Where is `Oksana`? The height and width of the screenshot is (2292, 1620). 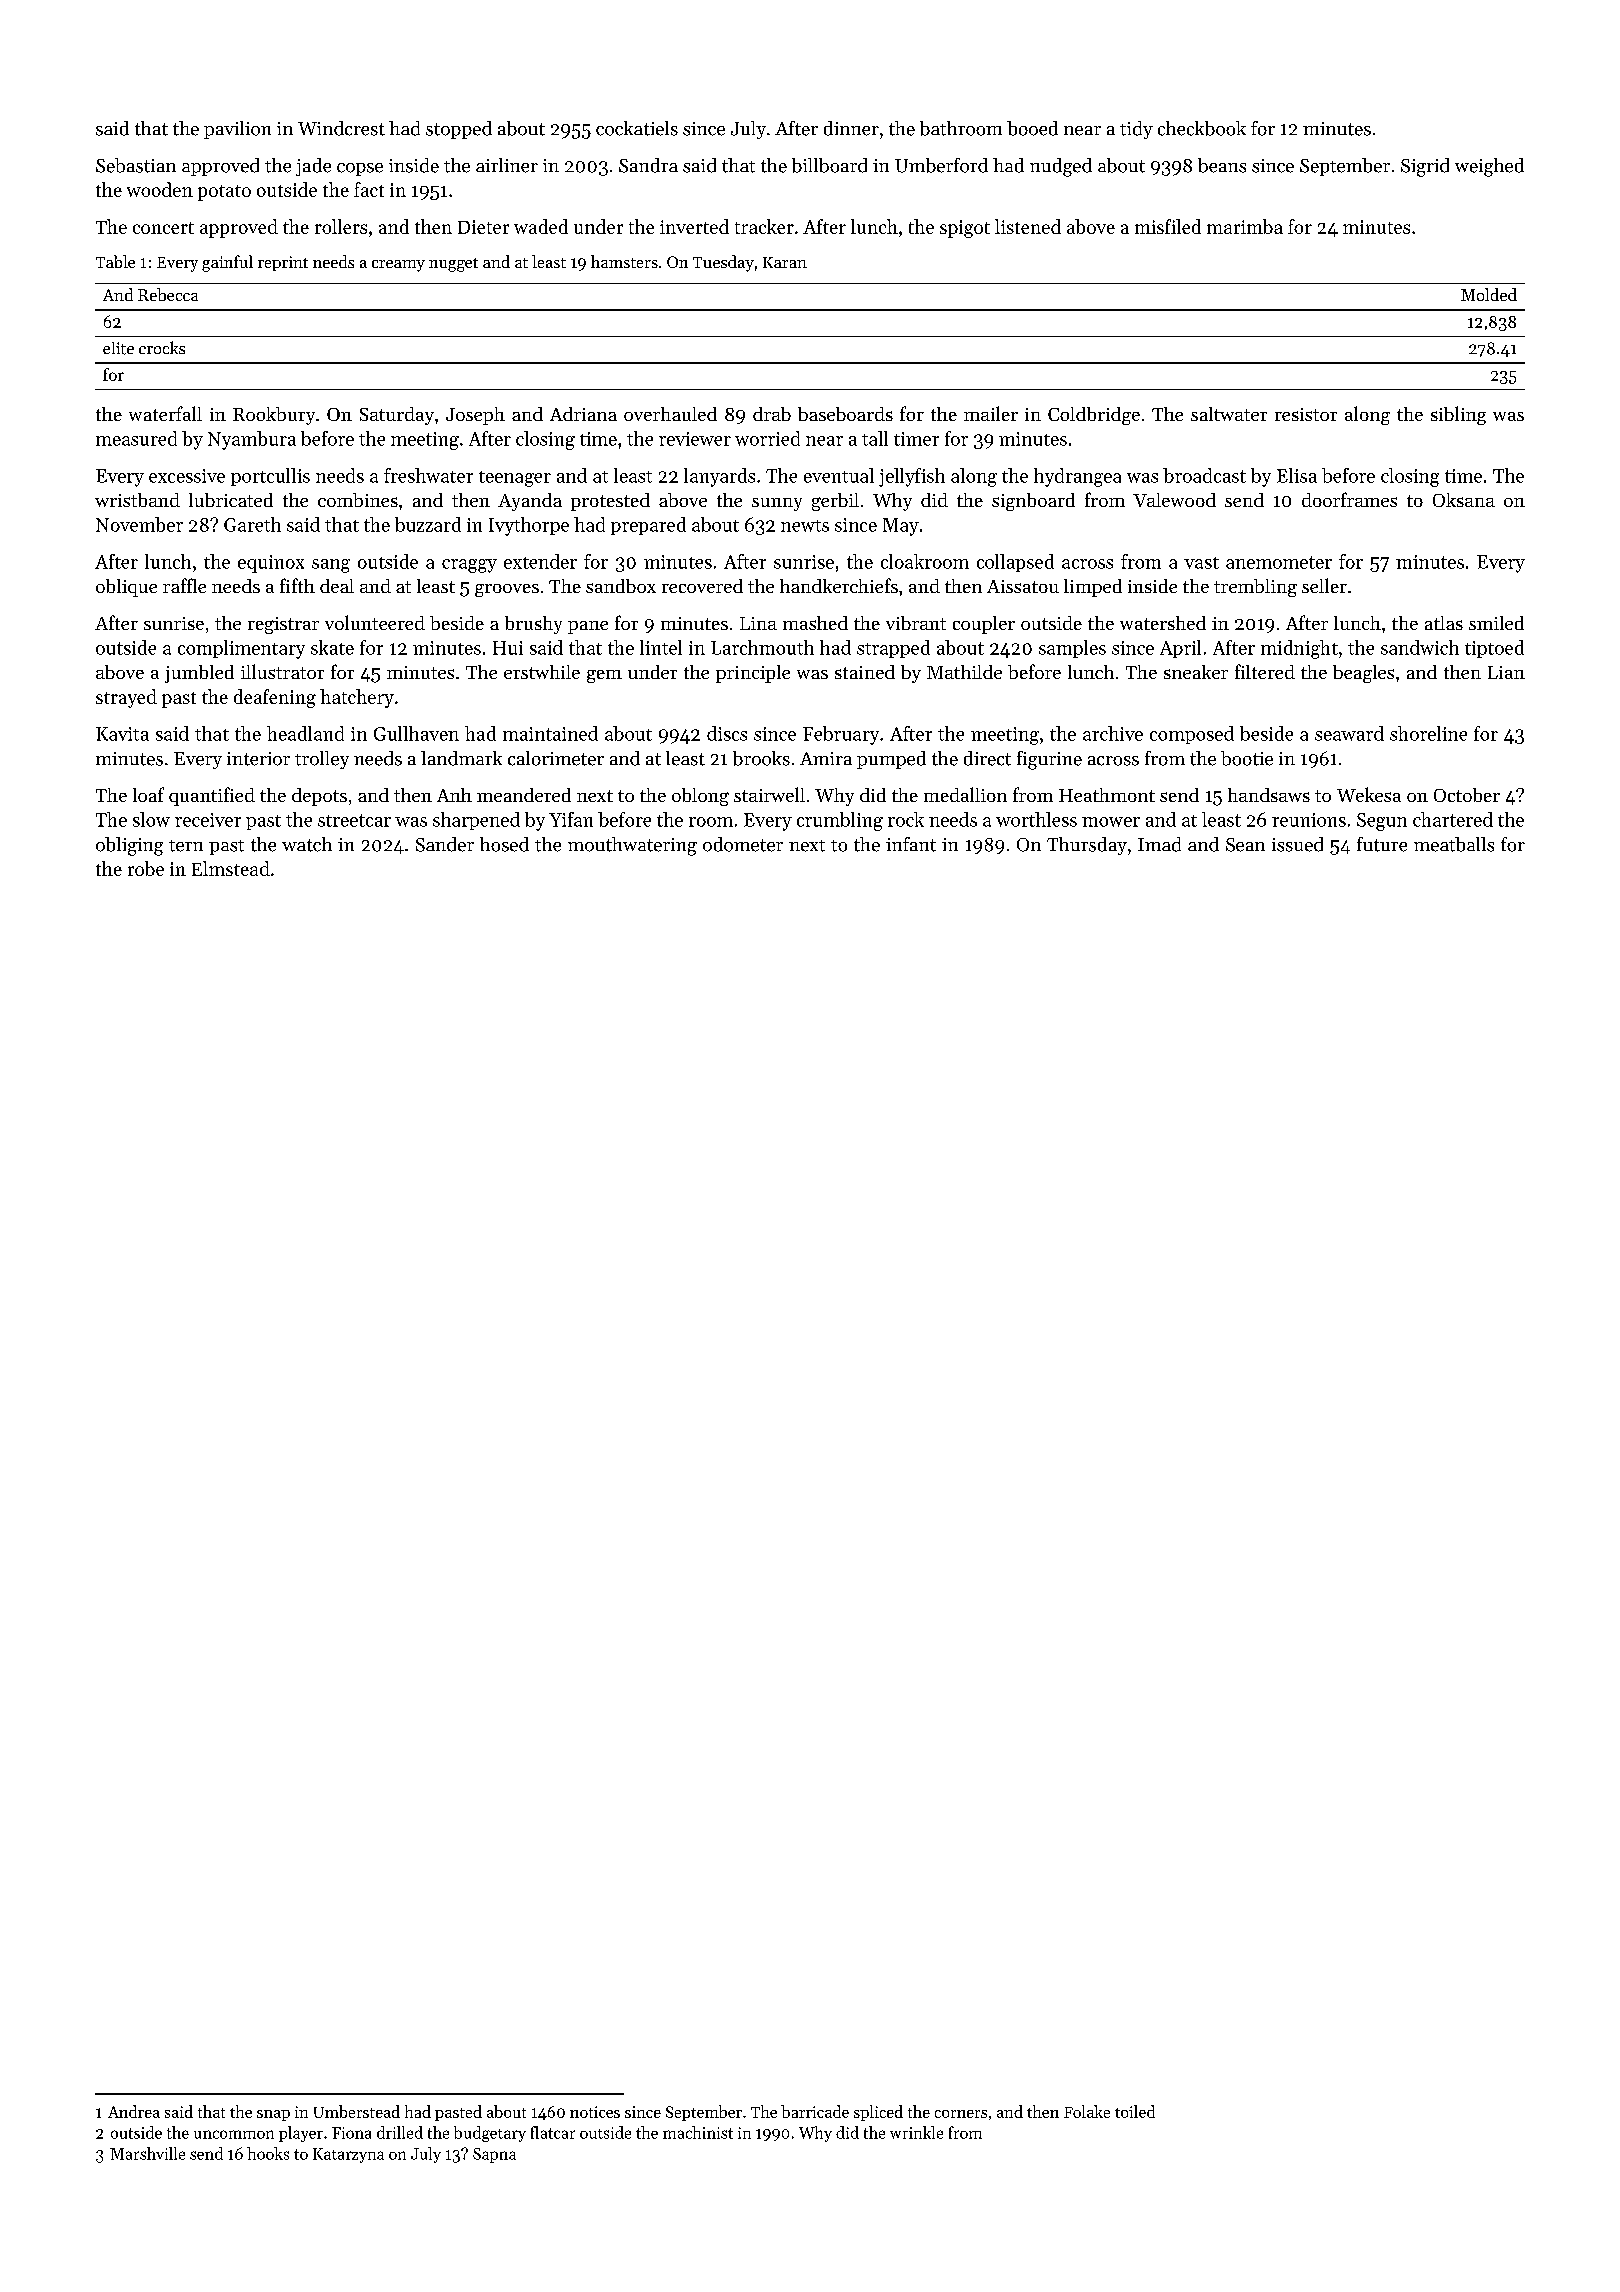
Oksana is located at coordinates (1464, 500).
